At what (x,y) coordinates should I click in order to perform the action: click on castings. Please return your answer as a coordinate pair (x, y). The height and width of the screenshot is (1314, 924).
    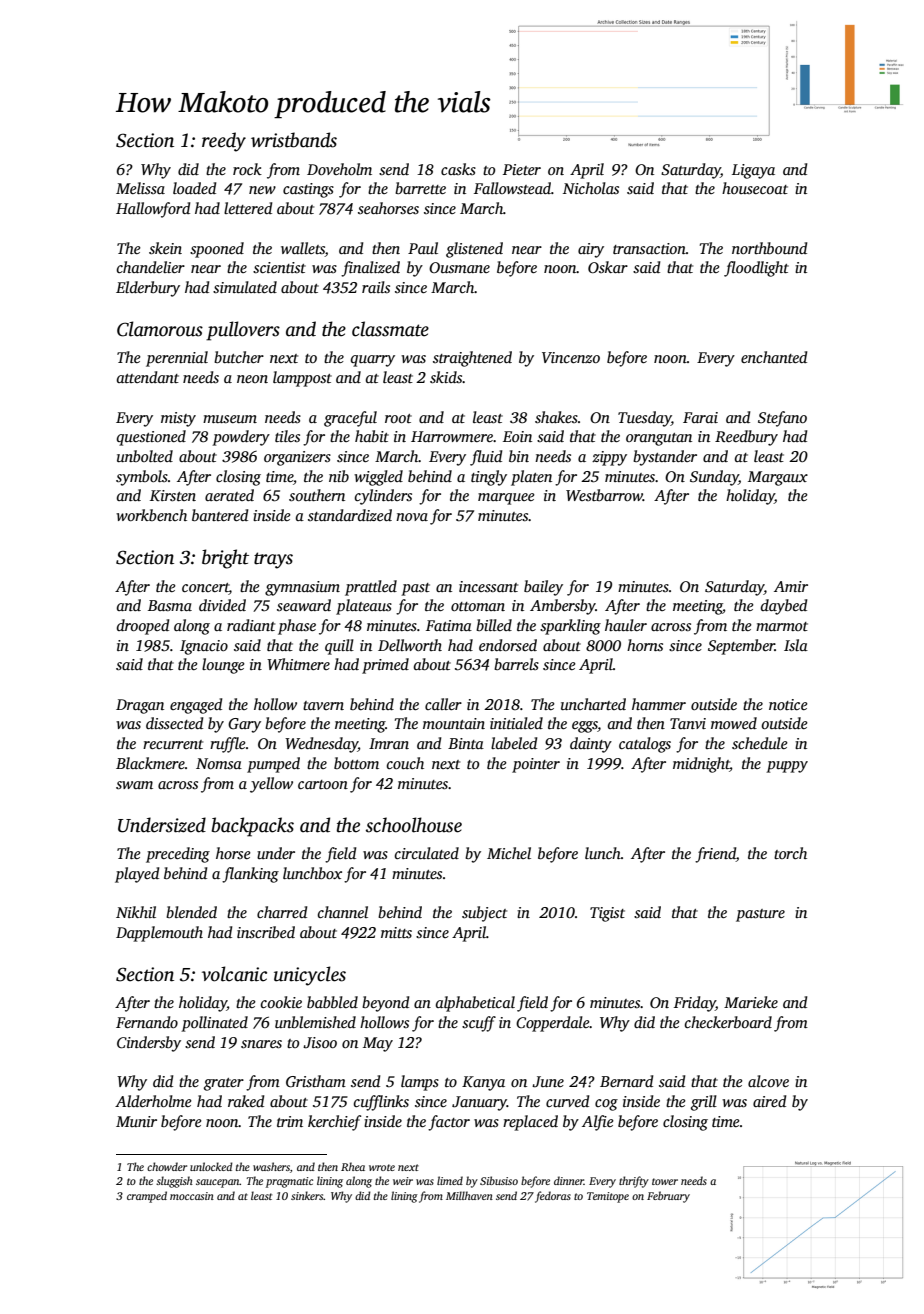
    Looking at the image, I should click on (308, 190).
